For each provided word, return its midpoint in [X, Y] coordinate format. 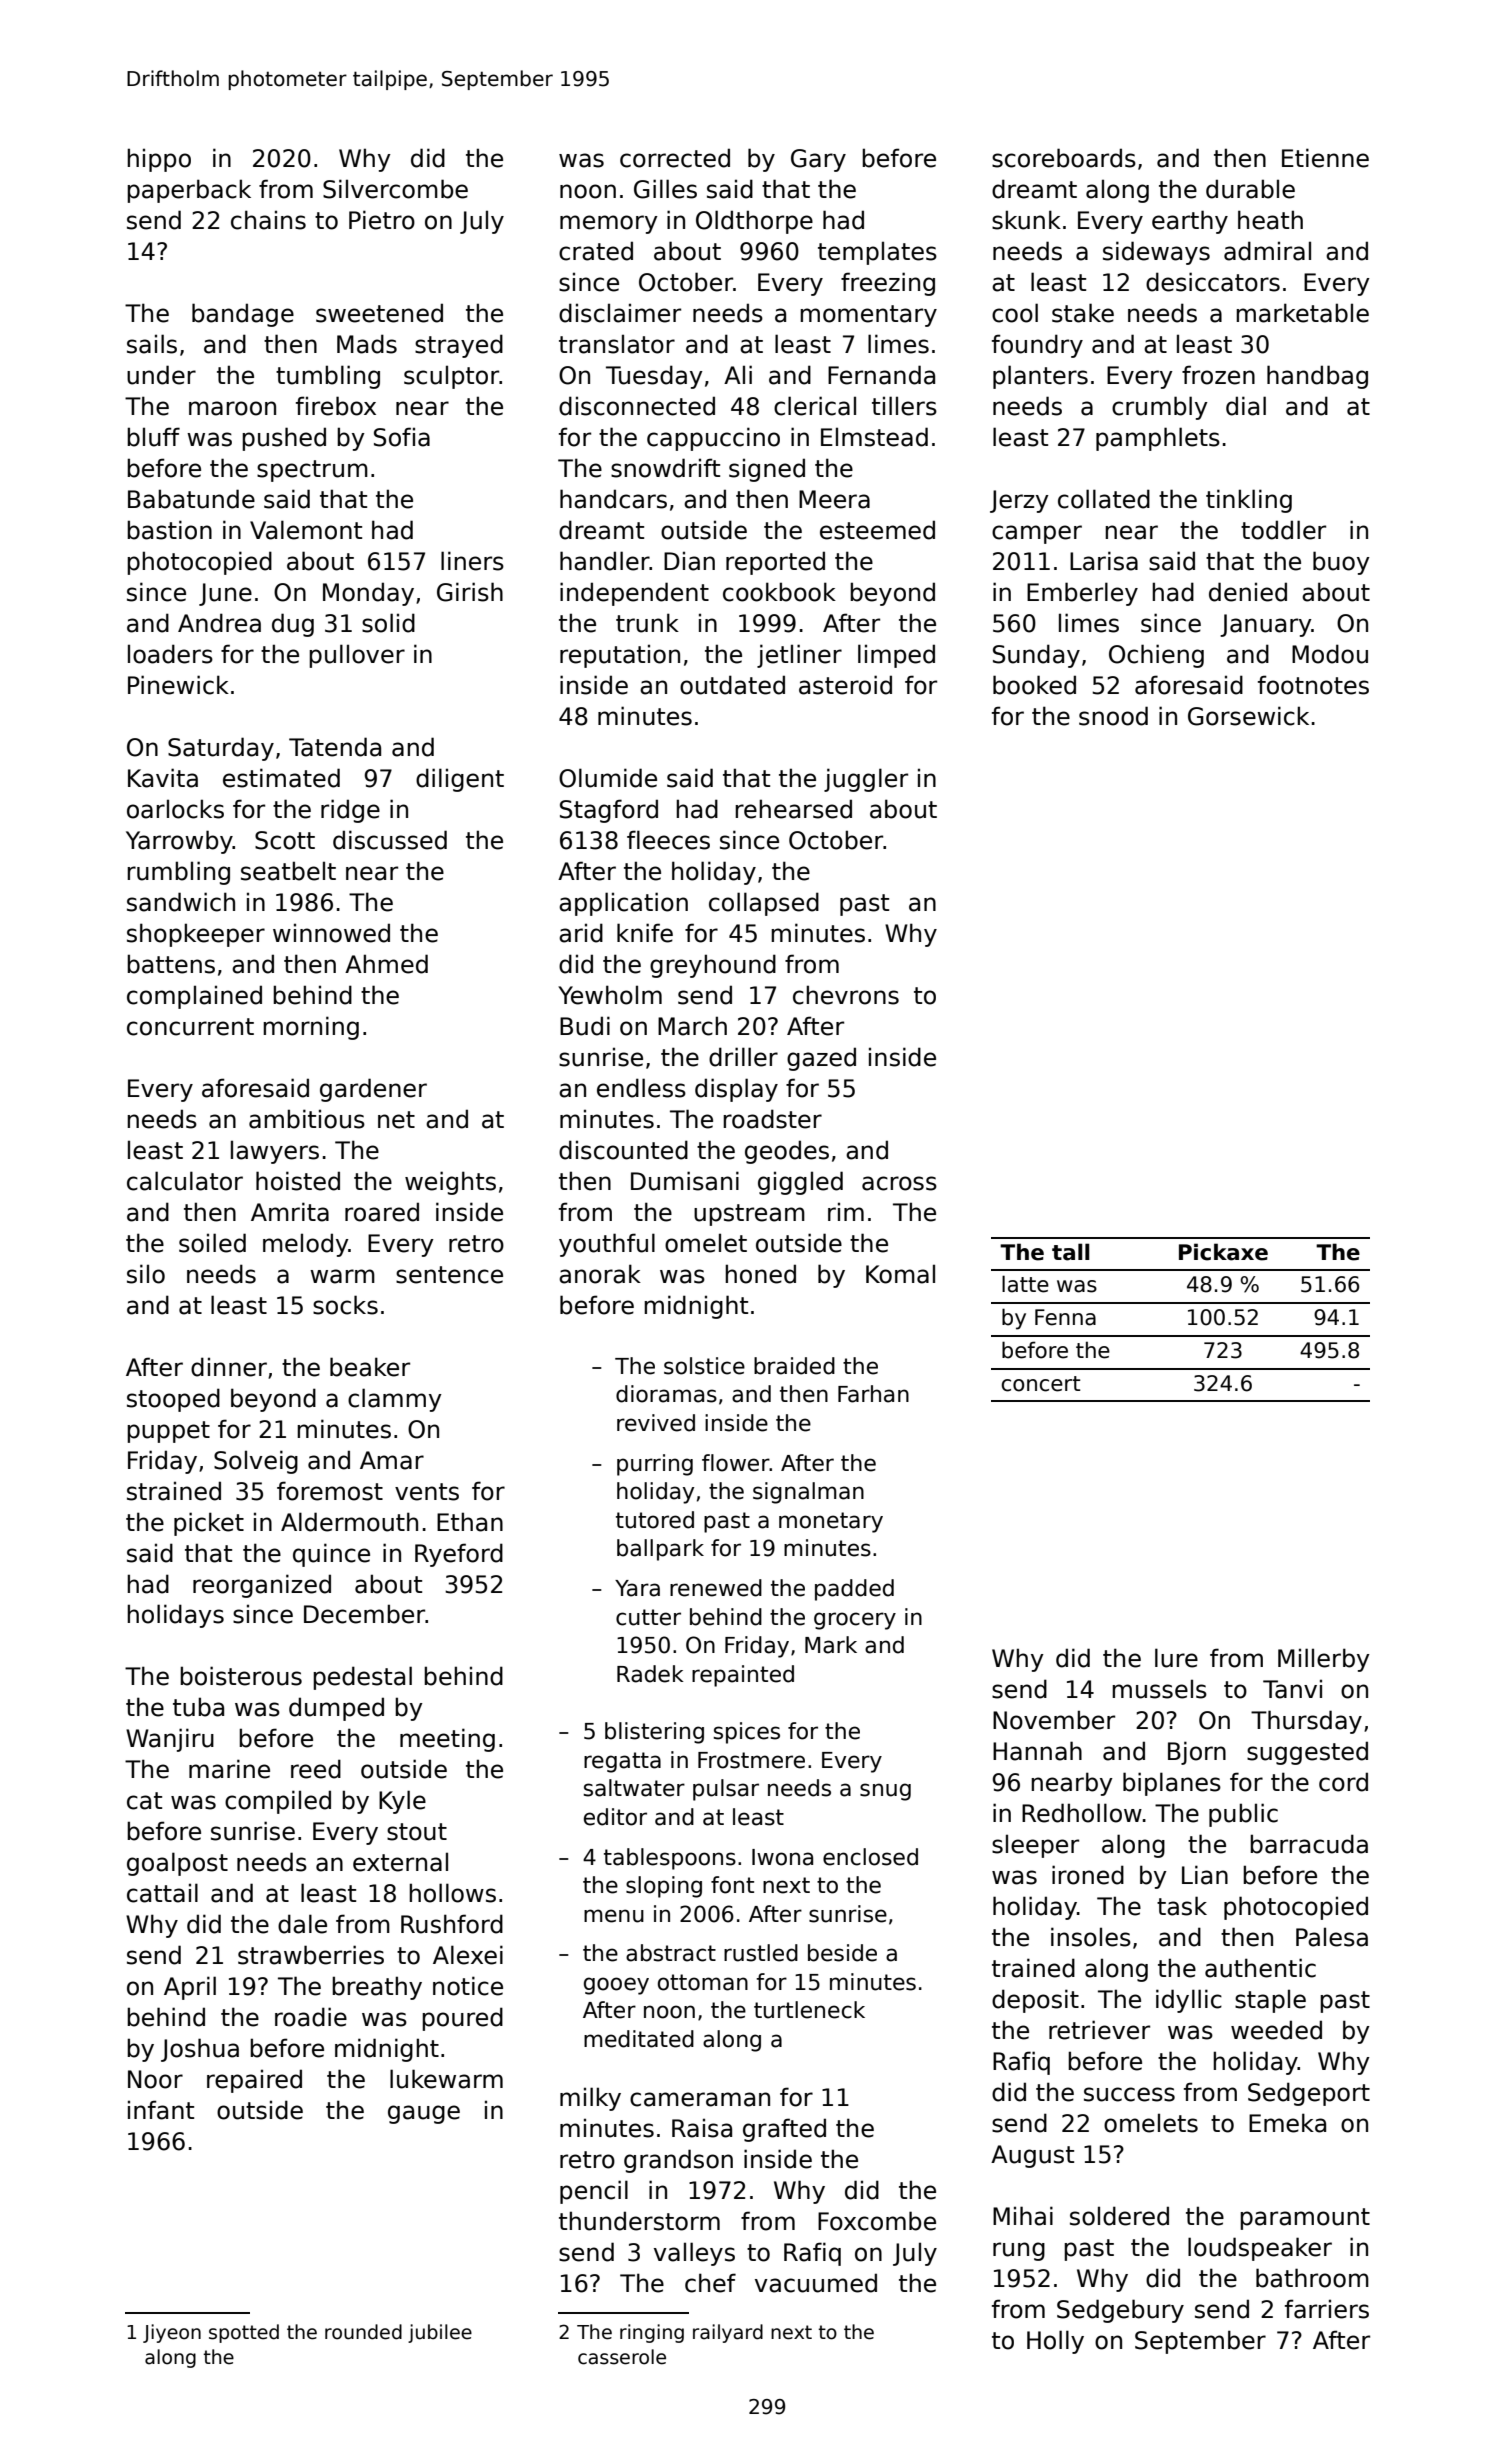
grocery [855, 1621]
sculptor [451, 377]
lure [1176, 1658]
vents [427, 1492]
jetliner [799, 656]
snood [1113, 716]
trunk [647, 623]
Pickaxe [1223, 1252]
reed [316, 1769]
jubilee [440, 2333]
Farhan [873, 1394]
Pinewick [178, 685]
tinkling [1249, 501]
